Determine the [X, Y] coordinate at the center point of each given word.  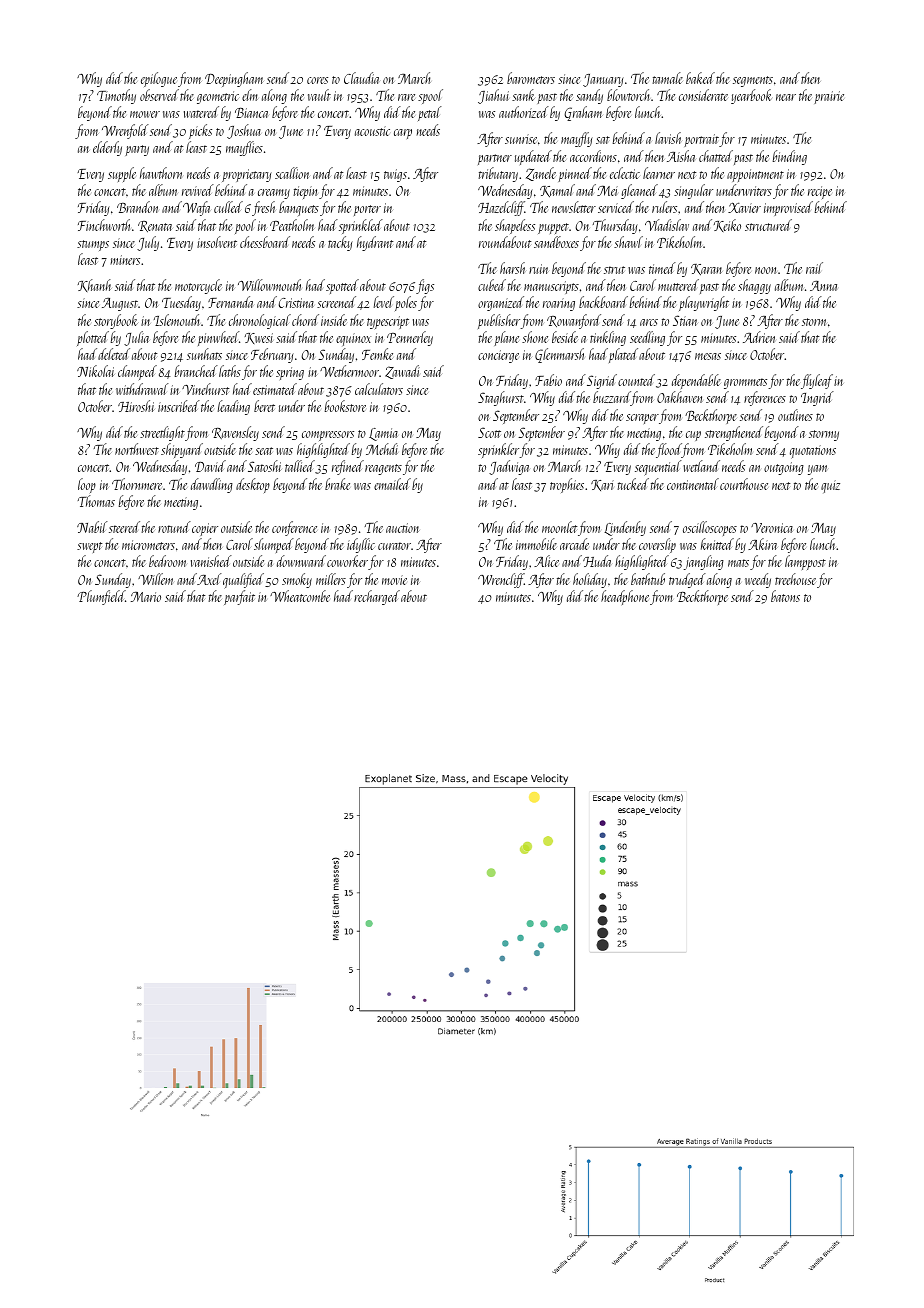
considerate [703, 95]
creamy [274, 194]
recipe [820, 192]
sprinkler [498, 450]
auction [402, 528]
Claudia [361, 78]
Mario [146, 597]
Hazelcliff [501, 208]
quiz [830, 486]
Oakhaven [680, 397]
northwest [137, 449]
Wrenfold [125, 131]
